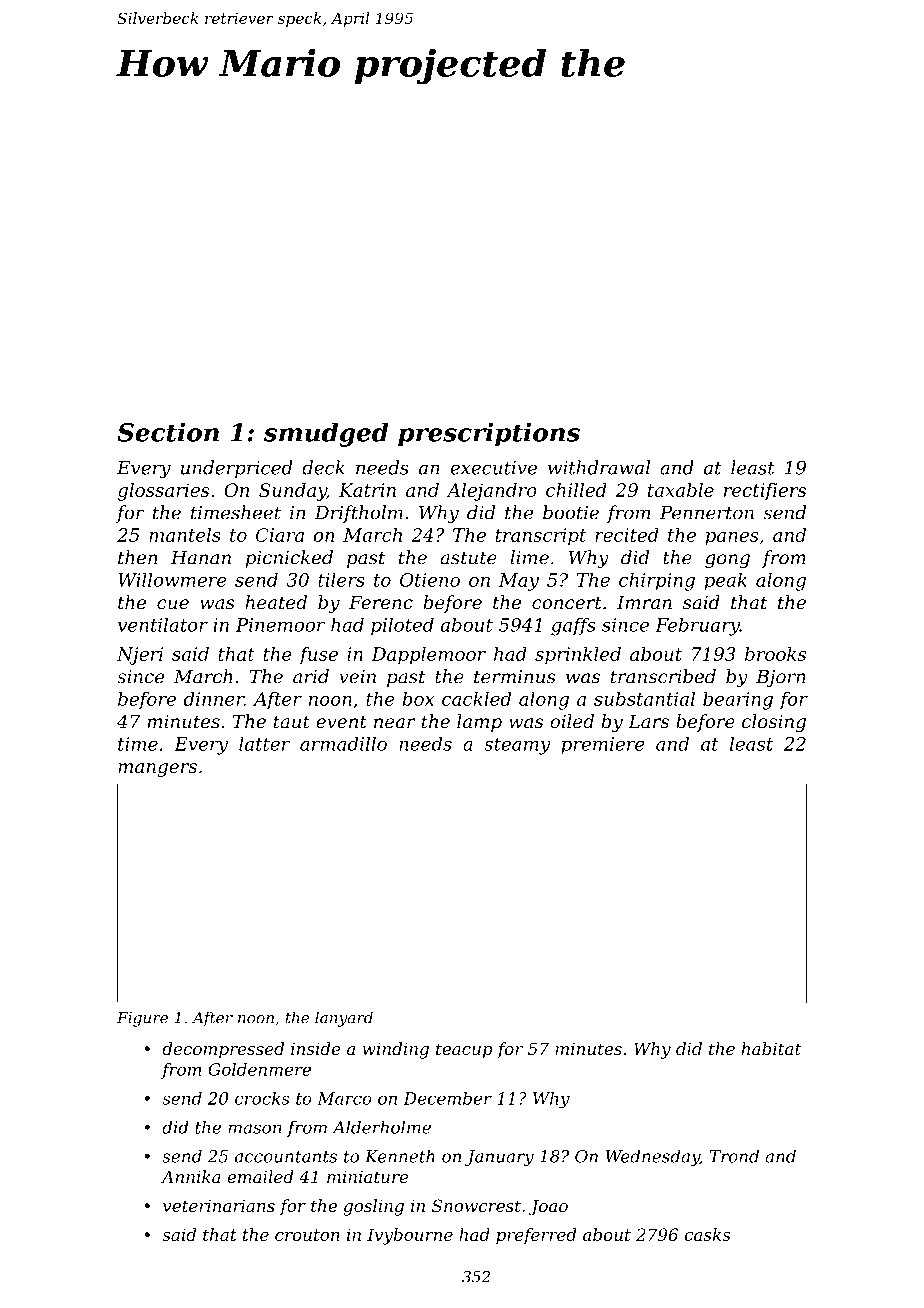 The height and width of the screenshot is (1308, 924). I want to click on latter, so click(264, 743).
